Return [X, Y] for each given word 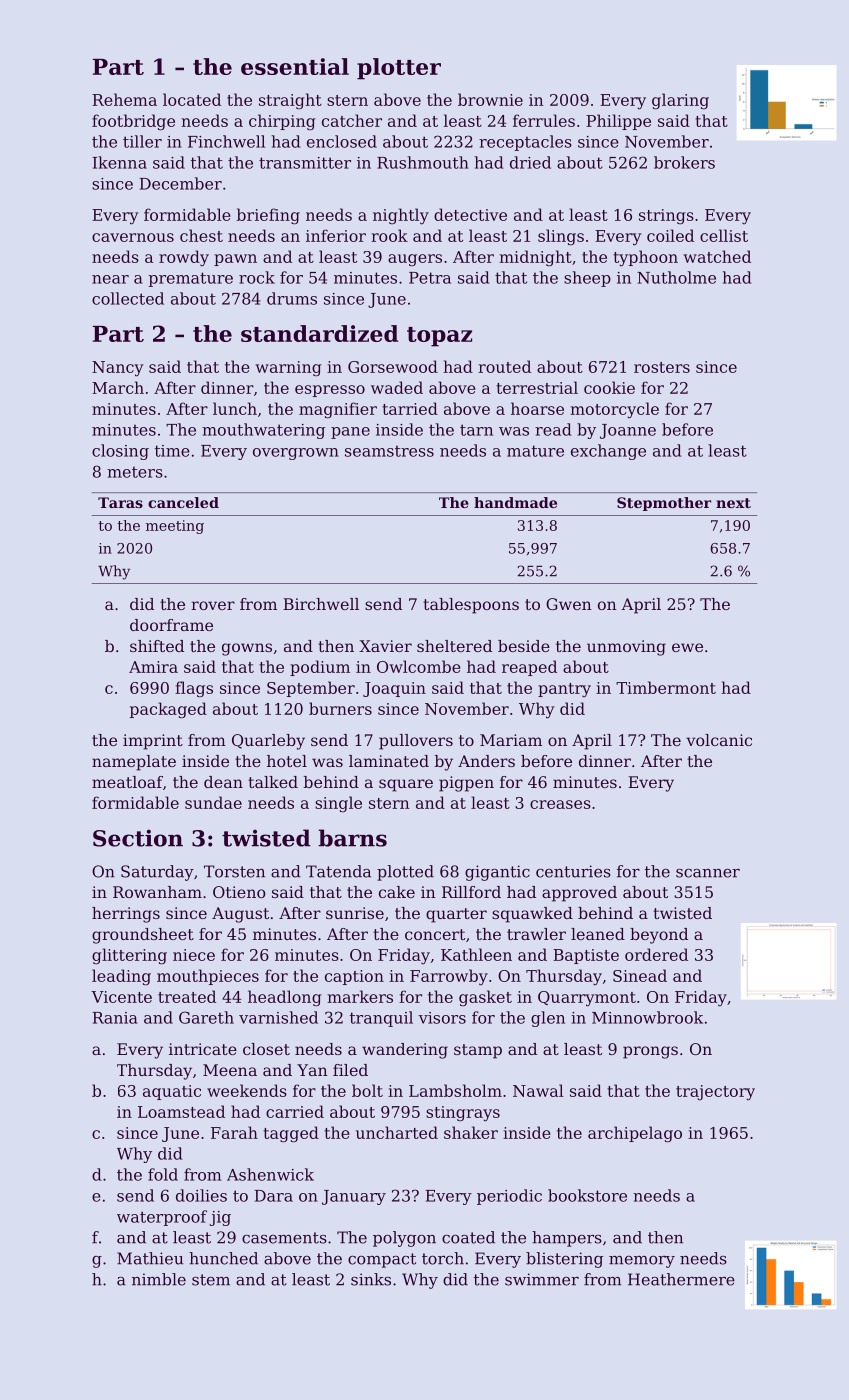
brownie [490, 99]
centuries [573, 871]
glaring [680, 101]
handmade [515, 502]
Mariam [511, 740]
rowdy [184, 258]
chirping [282, 122]
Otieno [239, 892]
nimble [159, 1279]
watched [717, 256]
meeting [175, 527]
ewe [687, 647]
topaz [439, 337]
